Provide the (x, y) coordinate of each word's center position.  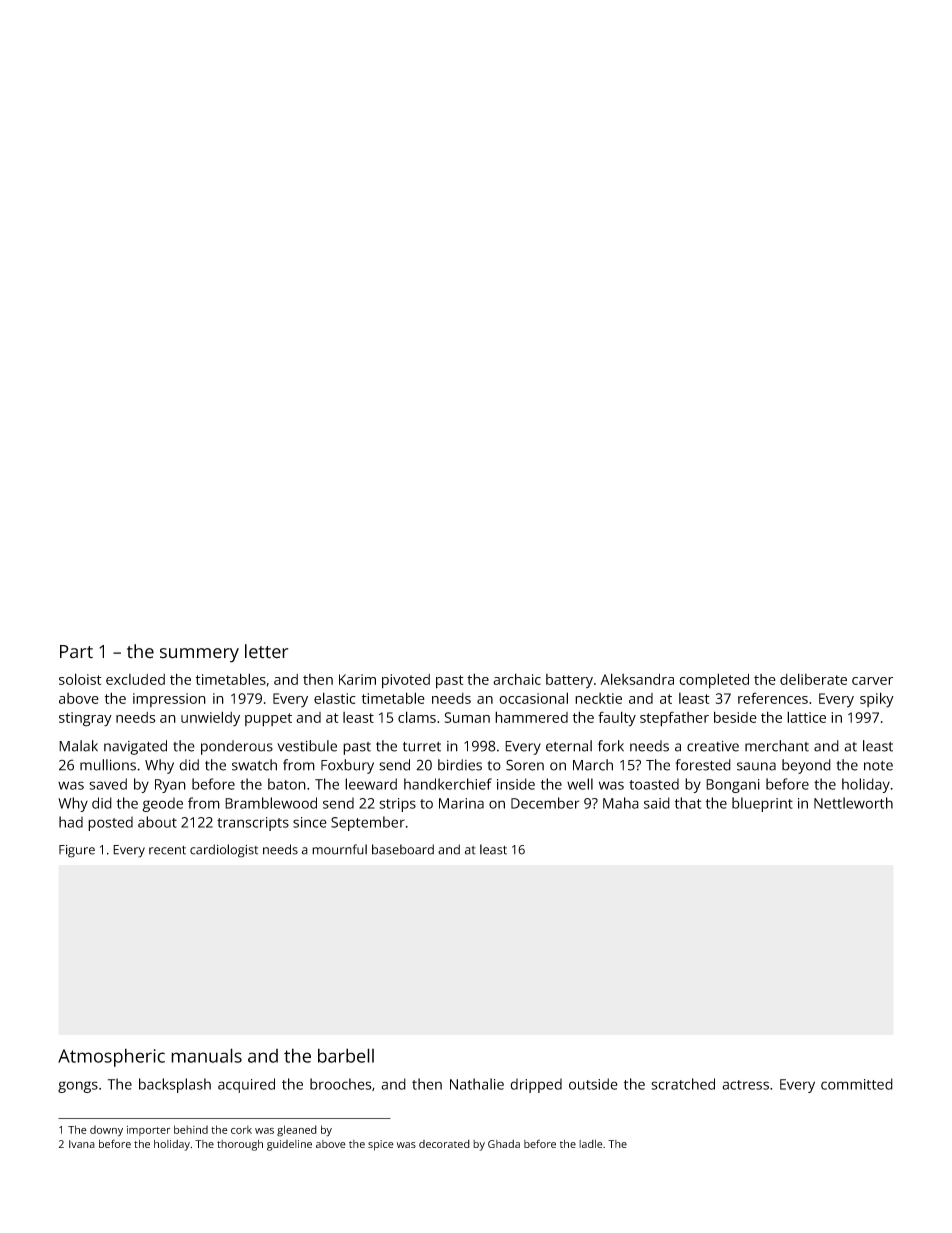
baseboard (403, 849)
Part (76, 652)
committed (857, 1084)
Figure (77, 851)
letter (266, 651)
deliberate (813, 679)
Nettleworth (853, 803)
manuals (206, 1055)
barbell (346, 1055)
